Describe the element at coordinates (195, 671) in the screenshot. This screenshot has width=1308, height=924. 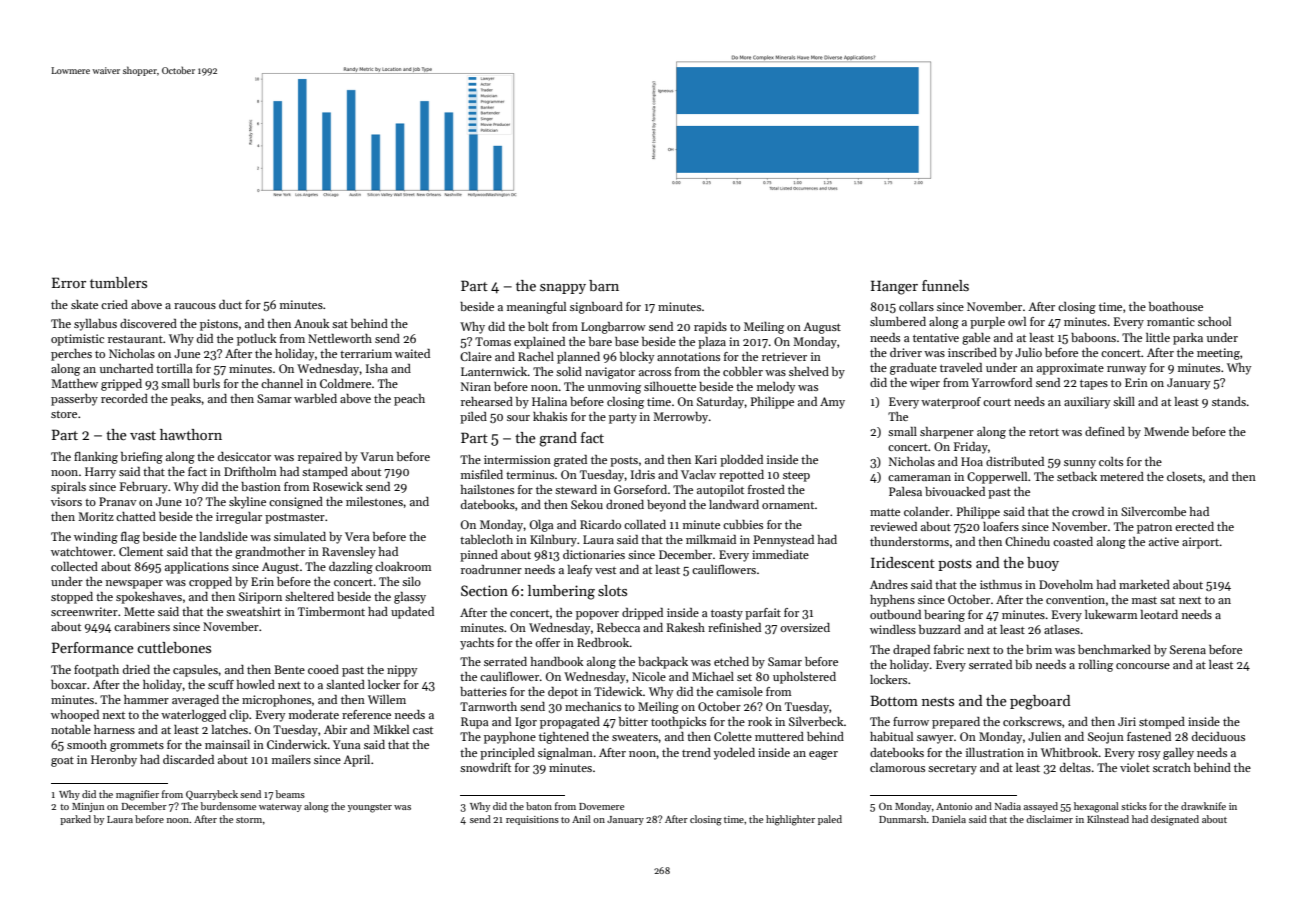
I see `capsules` at that location.
